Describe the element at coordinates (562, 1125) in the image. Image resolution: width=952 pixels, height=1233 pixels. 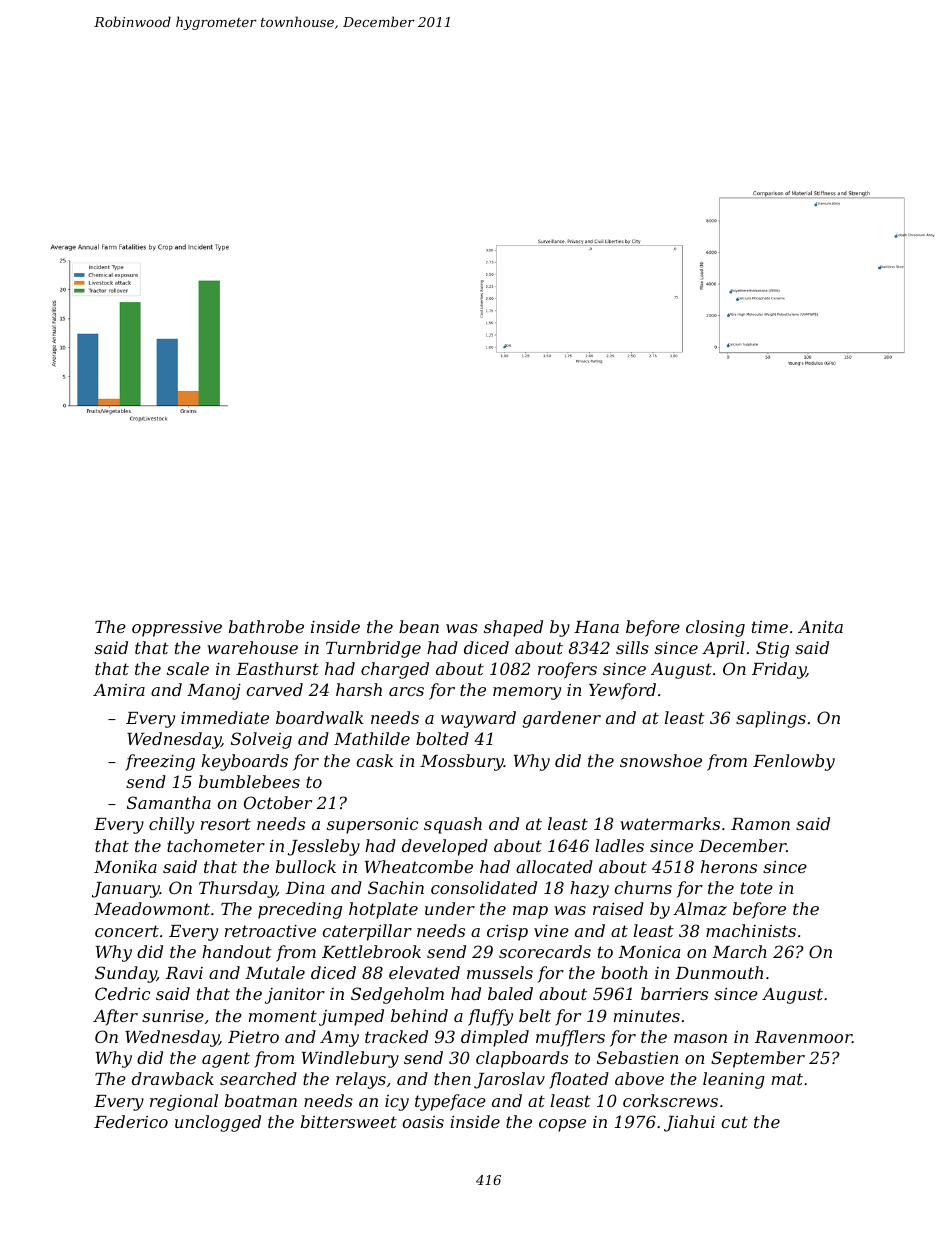
I see `copse` at that location.
